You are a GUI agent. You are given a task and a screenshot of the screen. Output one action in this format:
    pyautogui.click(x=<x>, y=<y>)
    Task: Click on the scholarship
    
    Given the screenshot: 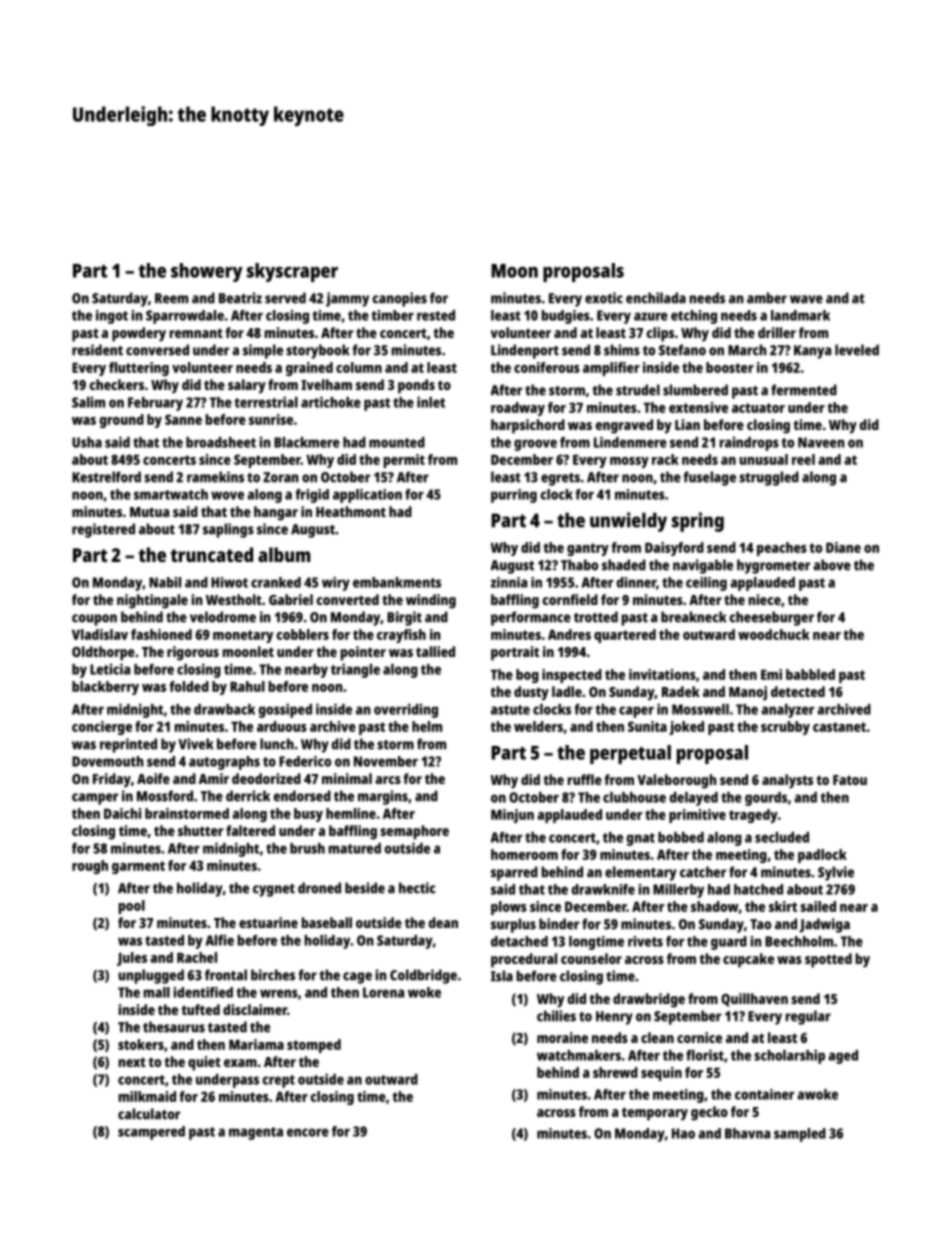 What is the action you would take?
    pyautogui.click(x=789, y=1056)
